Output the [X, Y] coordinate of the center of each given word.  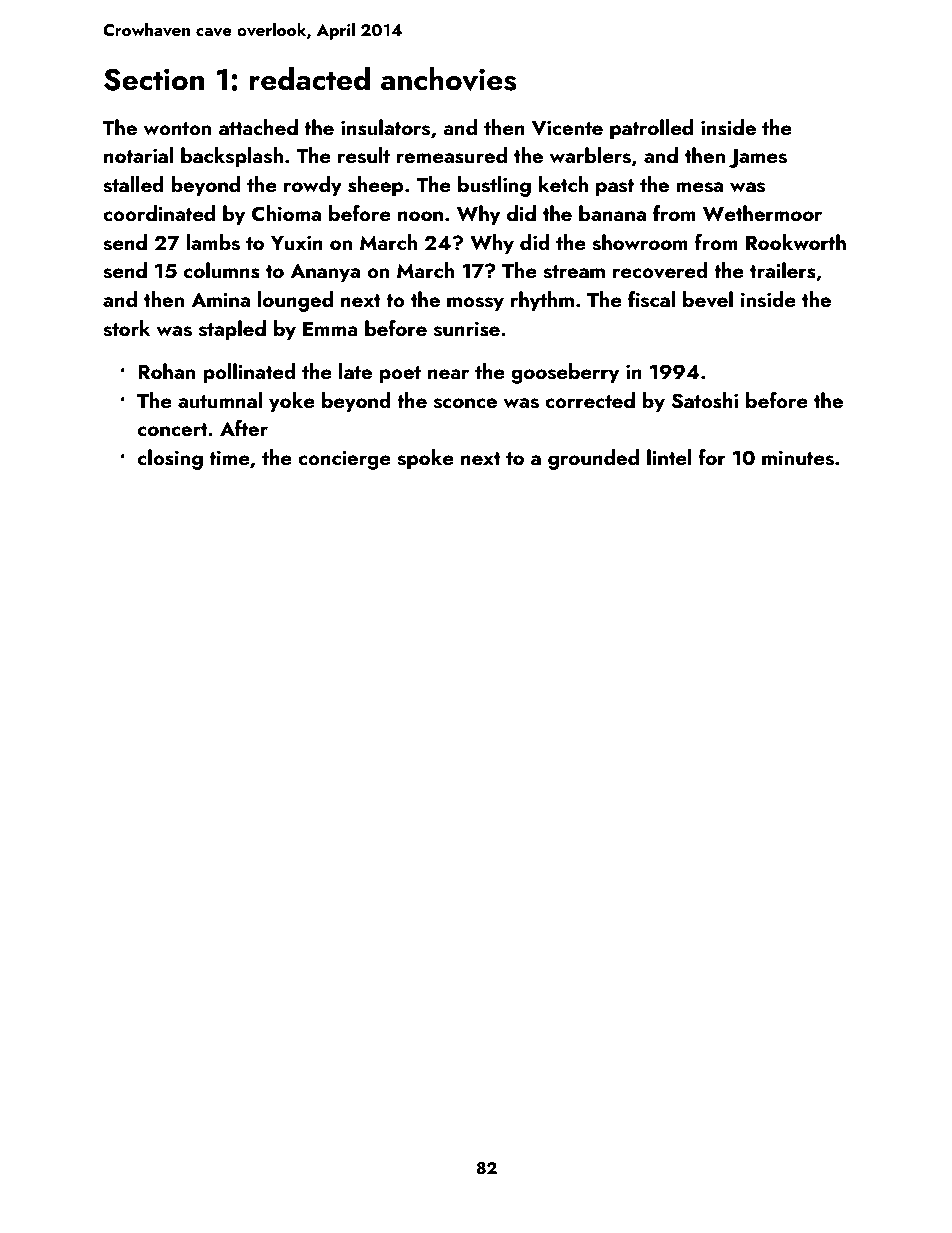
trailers [783, 270]
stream [574, 272]
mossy [475, 304]
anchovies [449, 79]
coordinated [159, 213]
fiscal [651, 299]
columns [222, 270]
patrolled [651, 129]
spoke [425, 459]
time [229, 457]
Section [154, 79]
